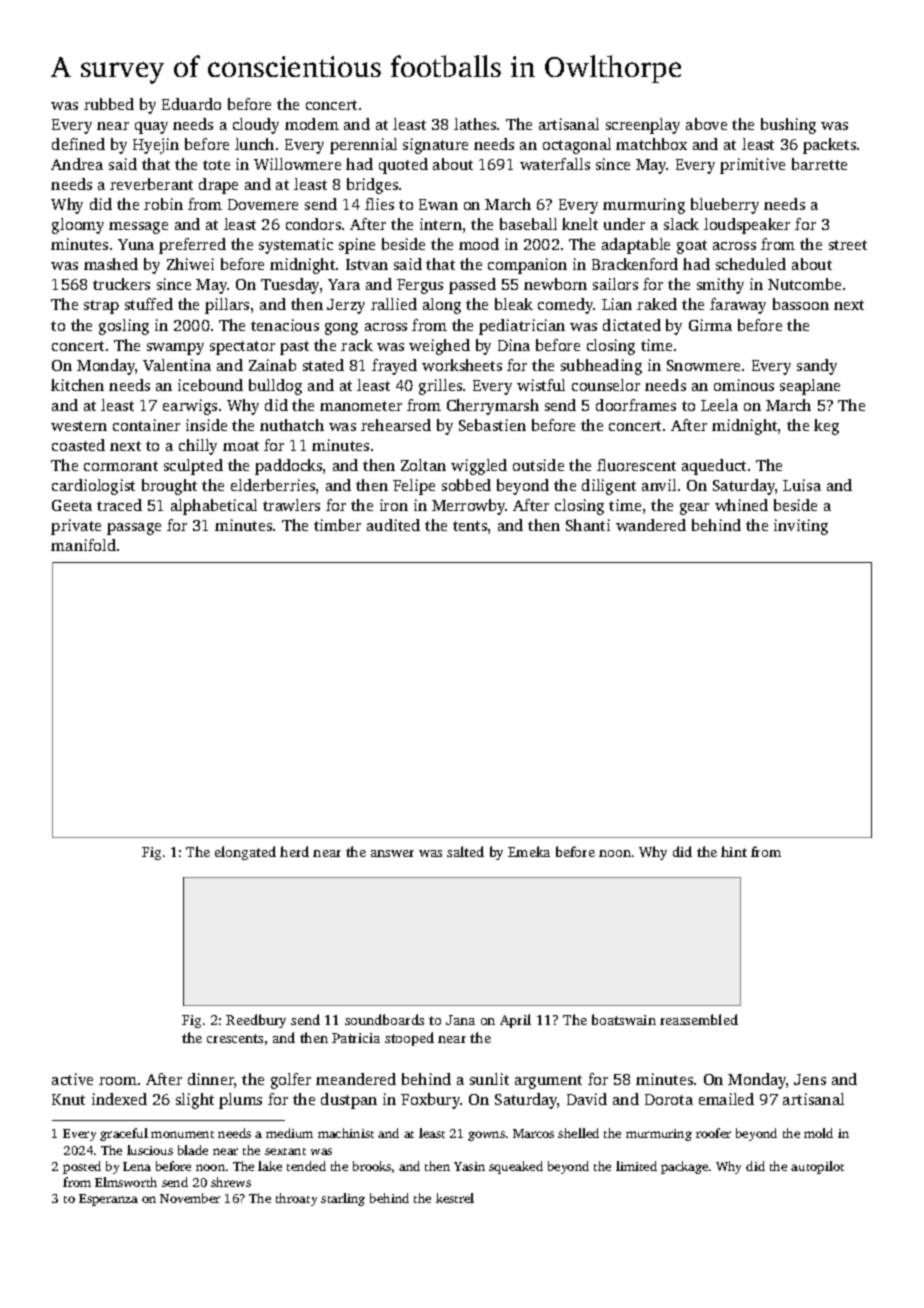 This screenshot has width=924, height=1308. Describe the element at coordinates (337, 525) in the screenshot. I see `timber` at that location.
